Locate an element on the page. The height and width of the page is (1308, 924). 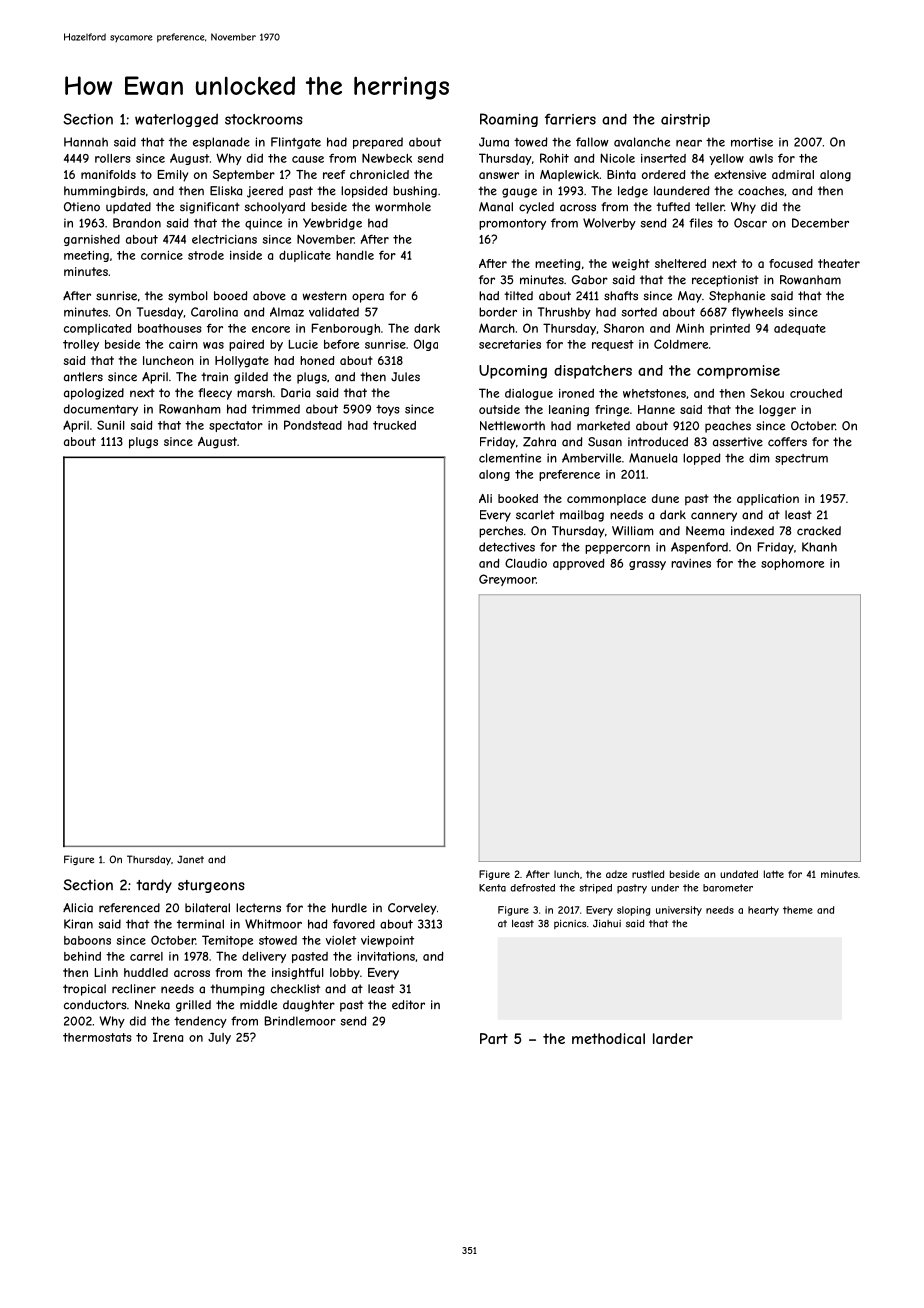
latte is located at coordinates (774, 874).
